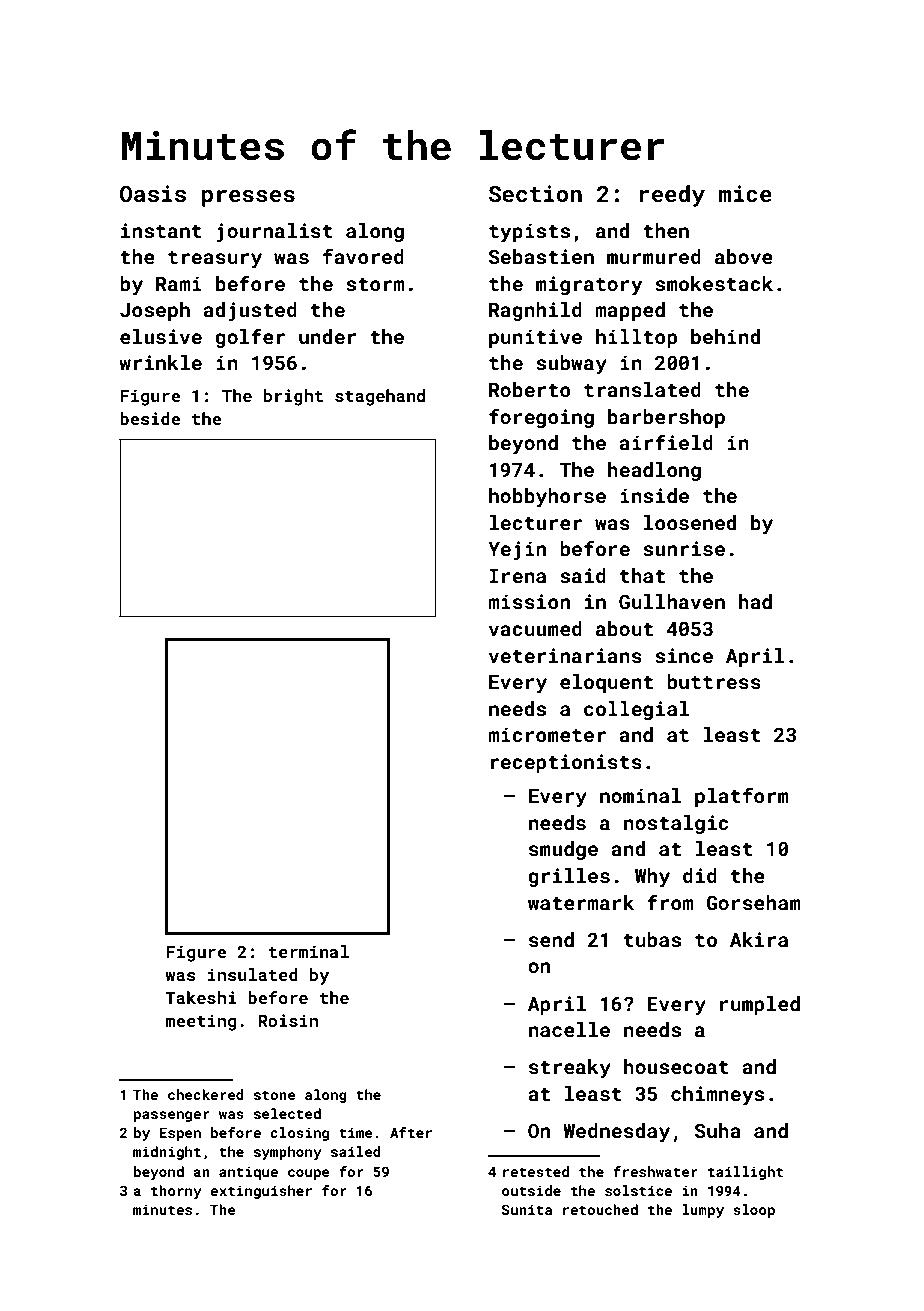  I want to click on passenger, so click(172, 1116).
